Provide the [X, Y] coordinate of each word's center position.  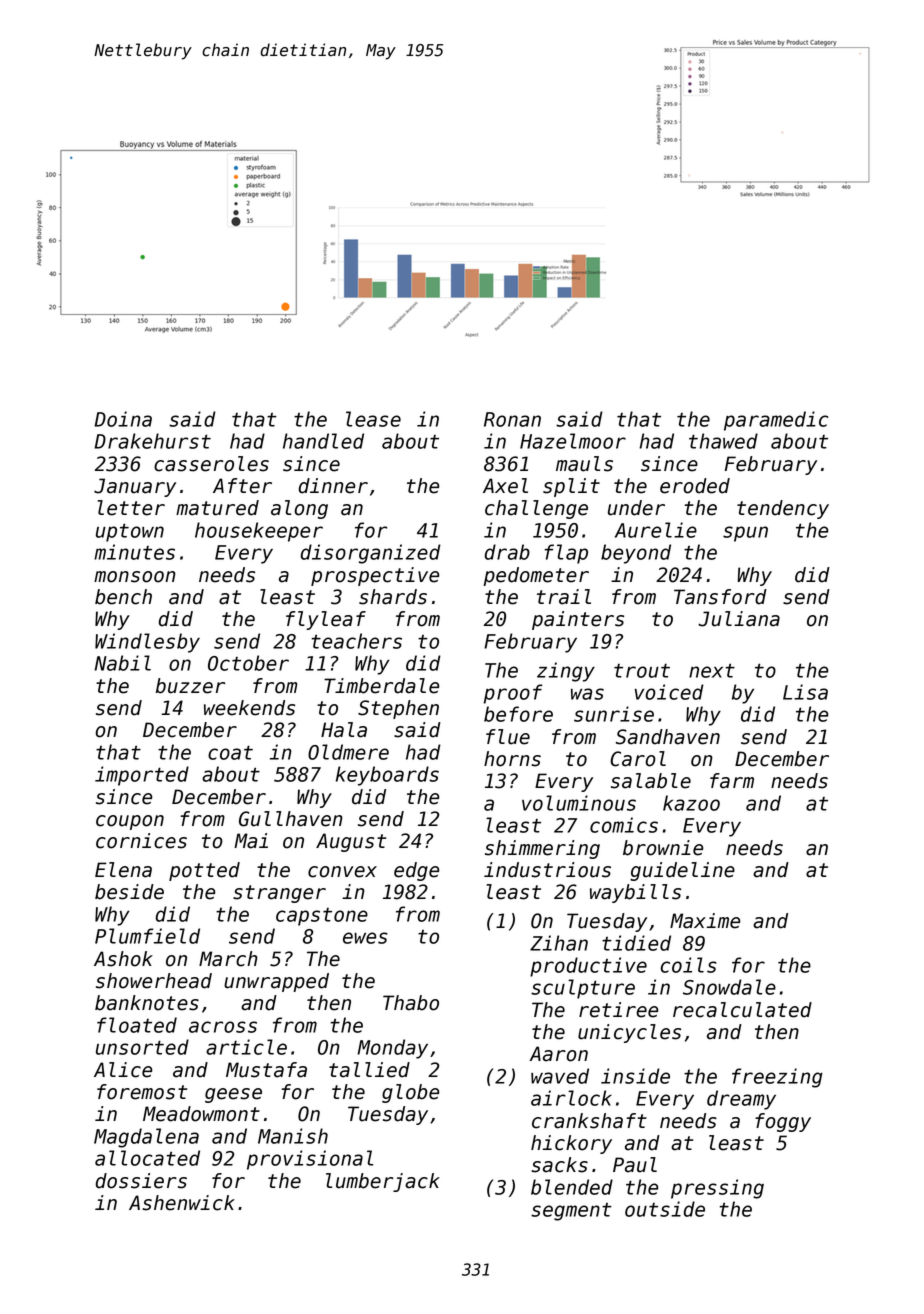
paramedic [776, 421]
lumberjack [383, 1182]
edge [416, 871]
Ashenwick [182, 1203]
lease [373, 419]
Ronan [512, 419]
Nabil [122, 663]
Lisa [805, 692]
